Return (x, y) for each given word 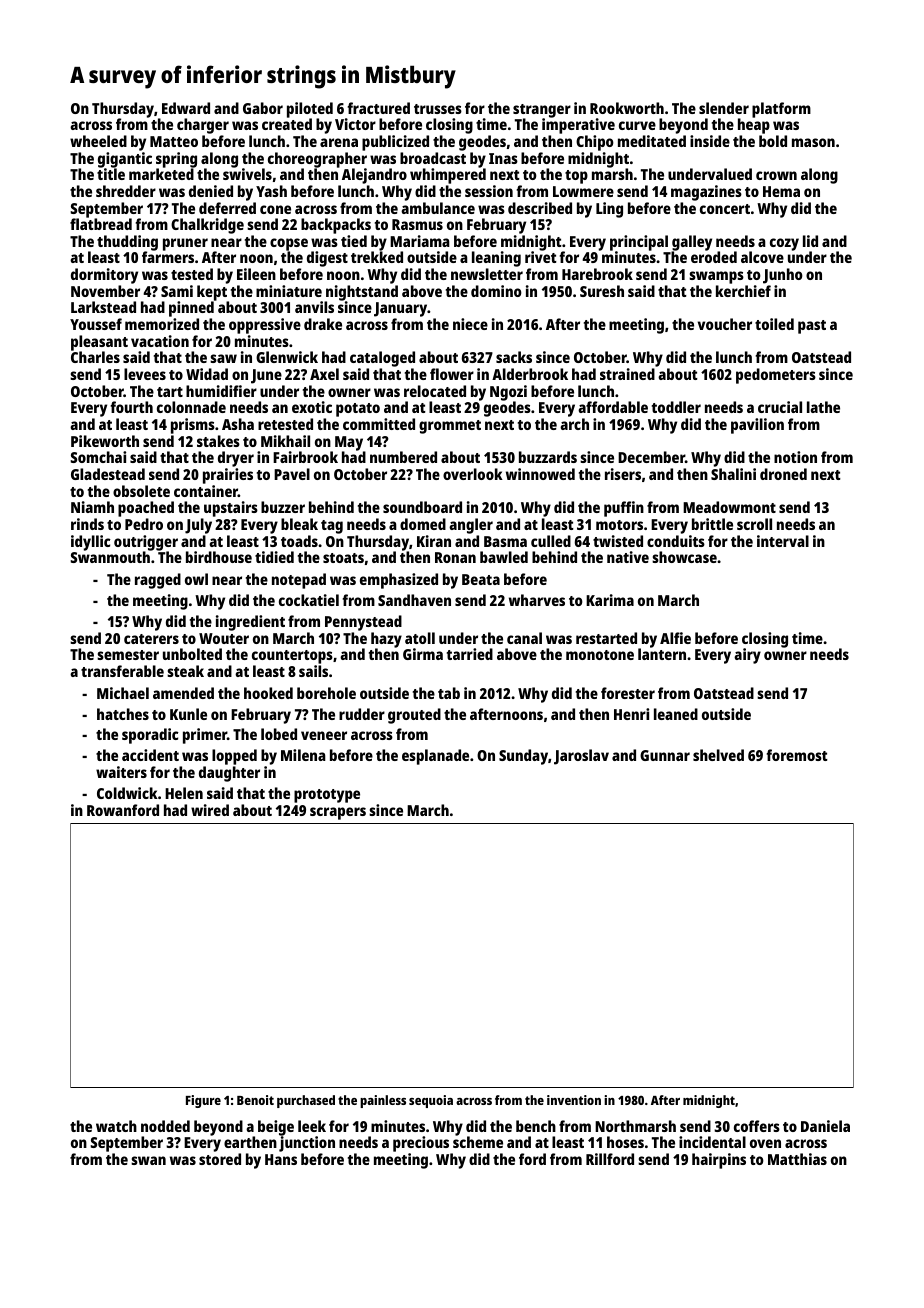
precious (421, 1144)
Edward (186, 108)
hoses (625, 1142)
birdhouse (219, 557)
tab (449, 693)
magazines (706, 193)
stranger (542, 111)
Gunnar (665, 755)
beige (276, 1128)
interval (783, 541)
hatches (123, 714)
